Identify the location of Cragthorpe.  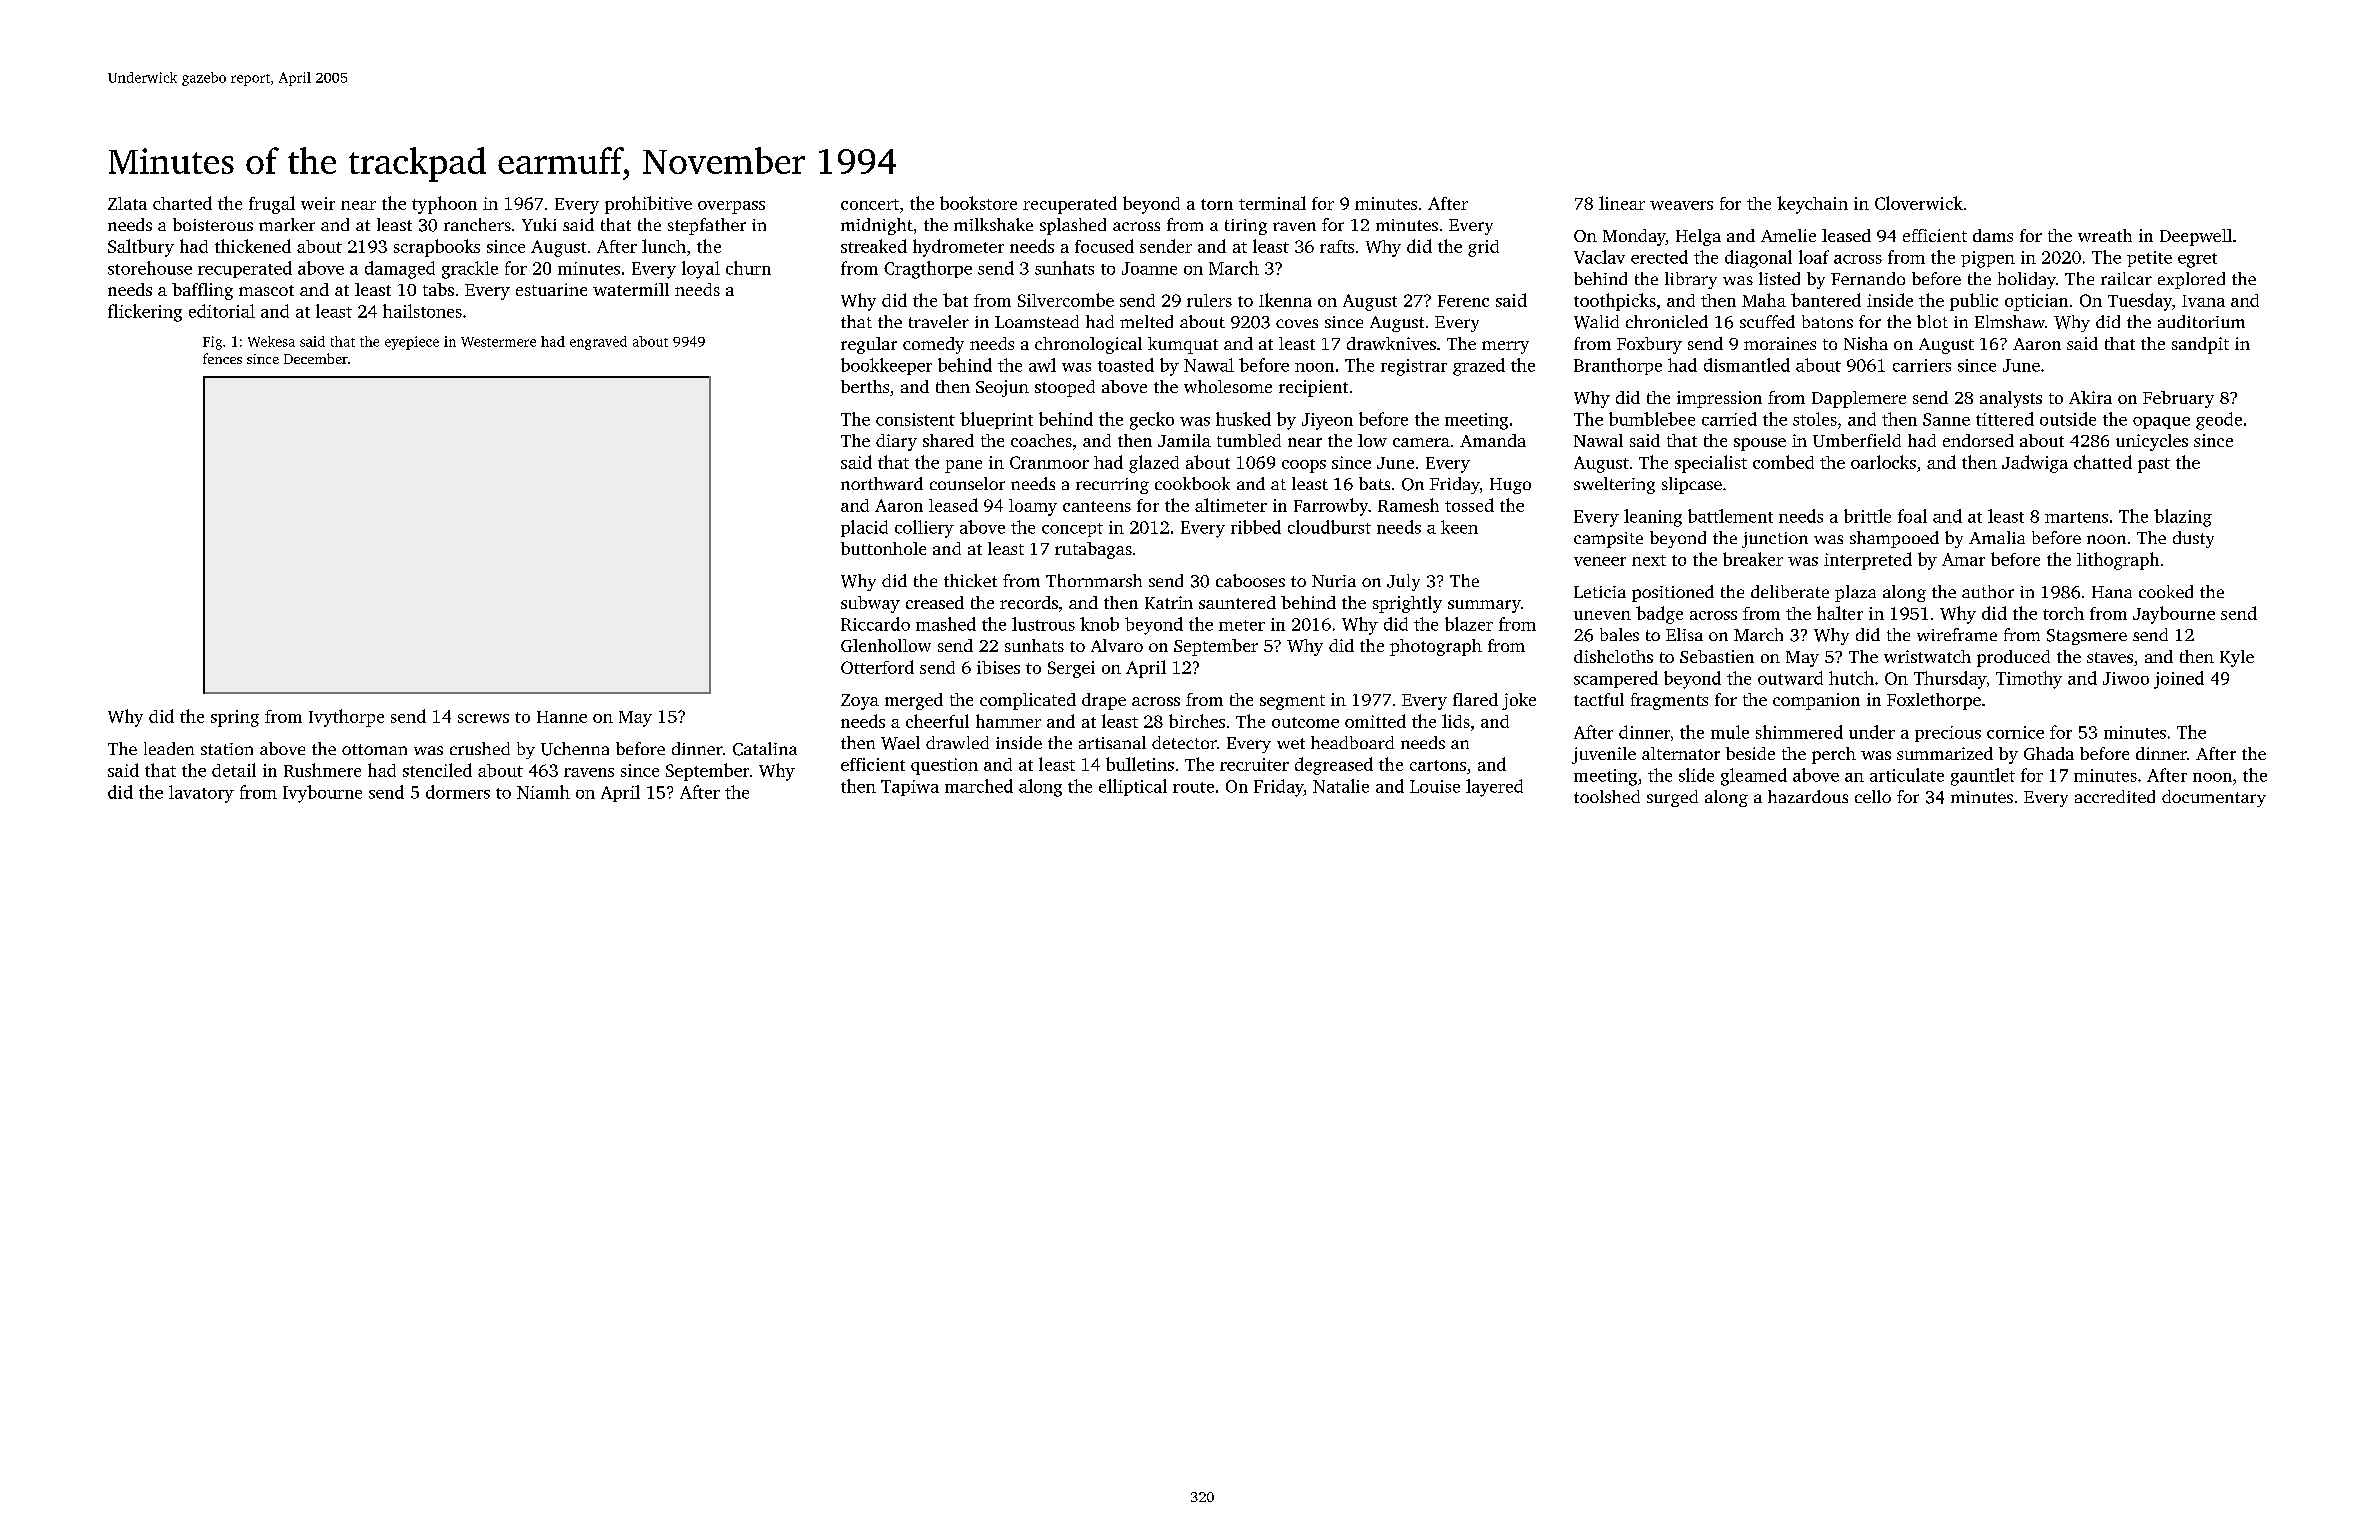
(928, 270).
